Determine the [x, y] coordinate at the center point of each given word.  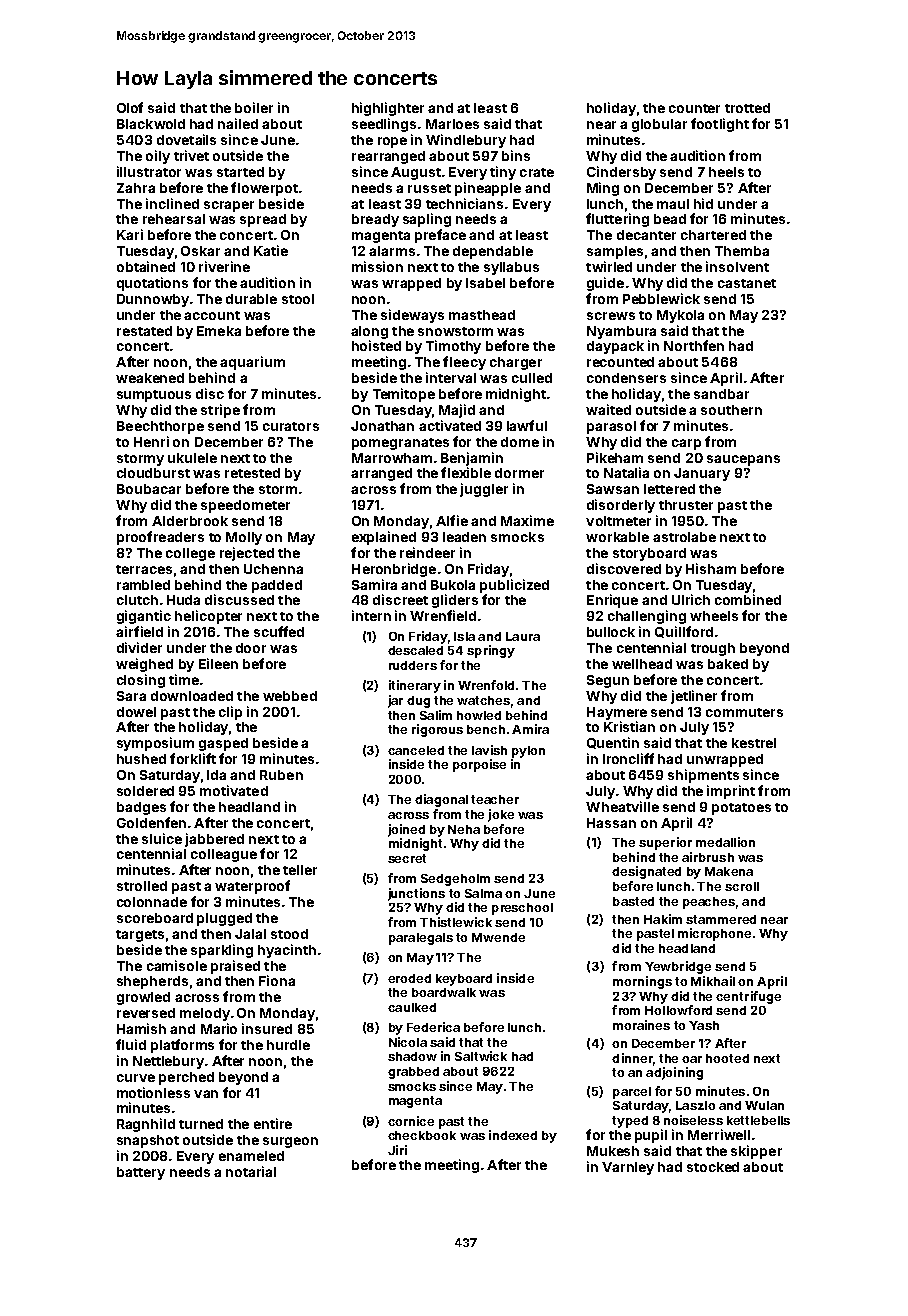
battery [141, 1173]
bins [516, 155]
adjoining [674, 1073]
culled [532, 378]
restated [144, 331]
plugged [224, 919]
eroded [409, 978]
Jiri [397, 1150]
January [702, 474]
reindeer [427, 552]
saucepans [743, 460]
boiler [254, 107]
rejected [247, 554]
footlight [720, 125]
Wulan [764, 1105]
